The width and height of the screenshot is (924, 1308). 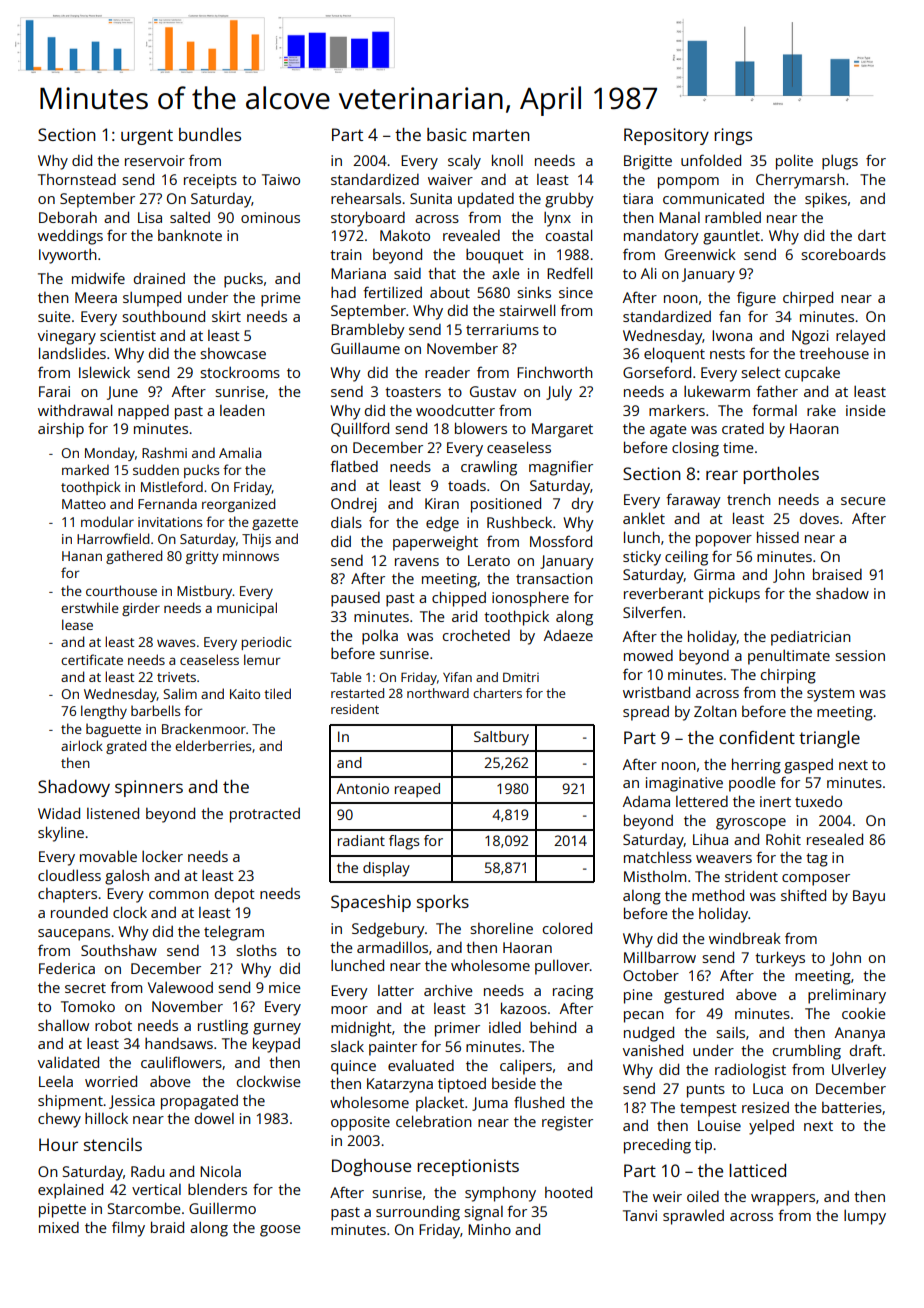 I want to click on skirt, so click(x=226, y=316).
